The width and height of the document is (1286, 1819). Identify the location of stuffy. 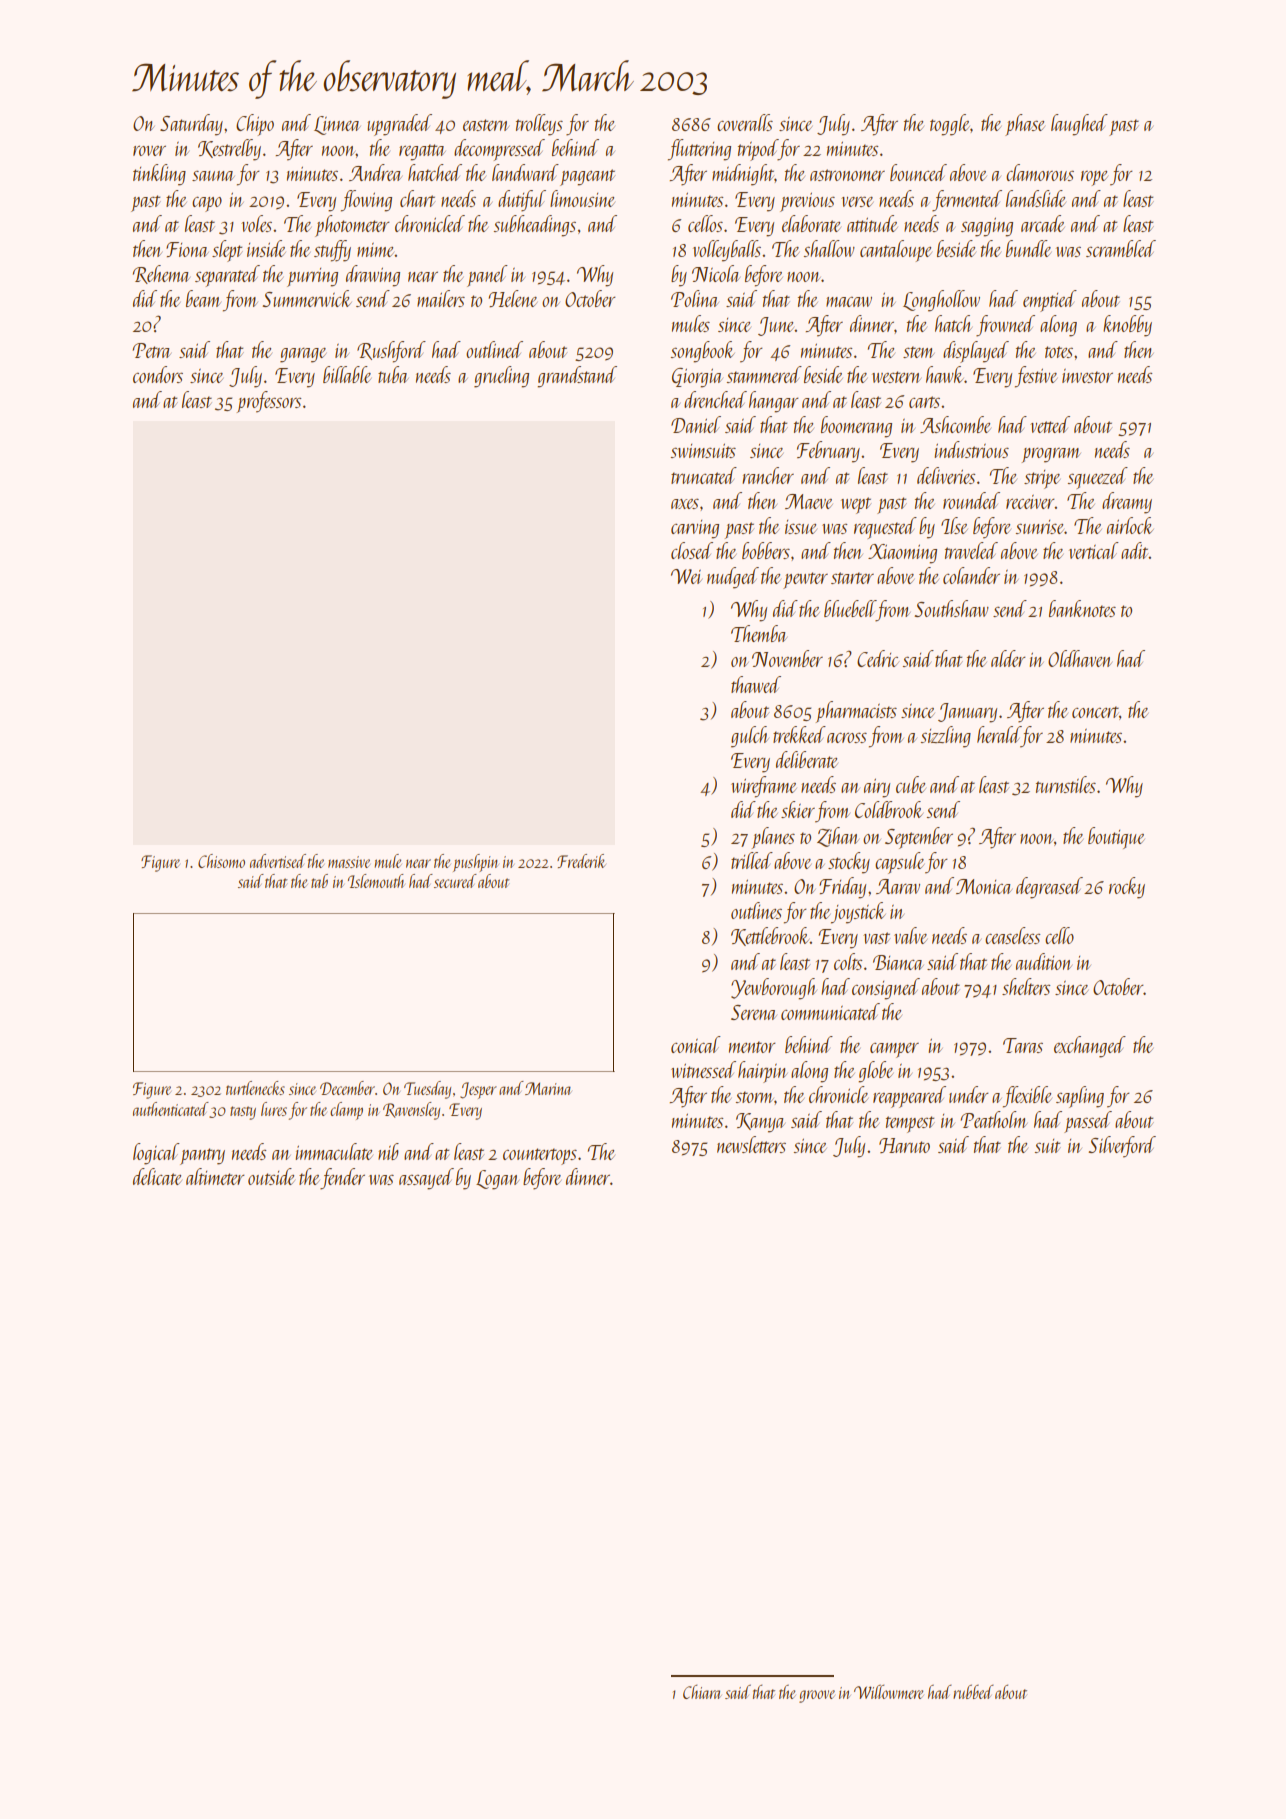
(332, 251).
